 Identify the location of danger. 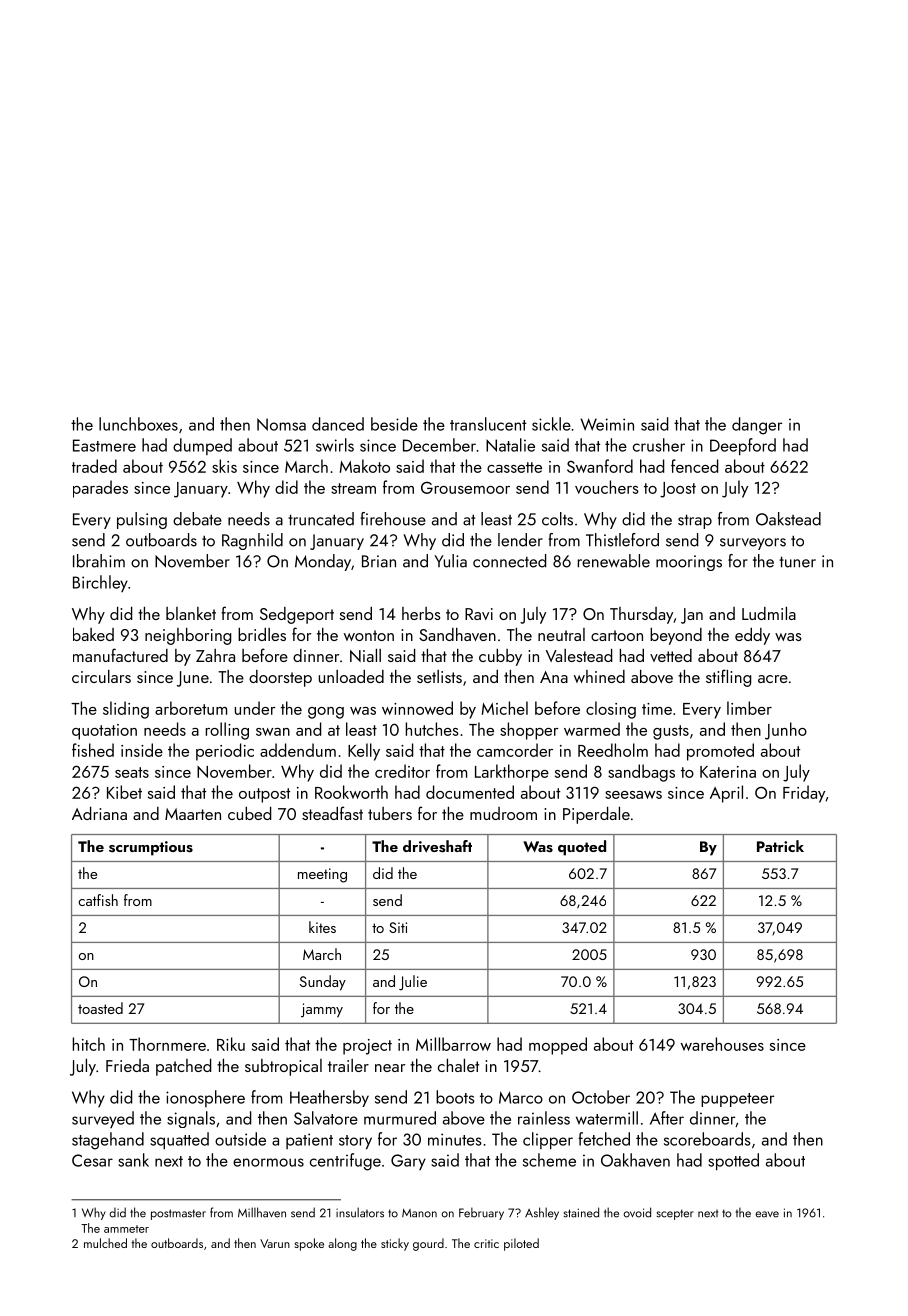
(757, 426).
